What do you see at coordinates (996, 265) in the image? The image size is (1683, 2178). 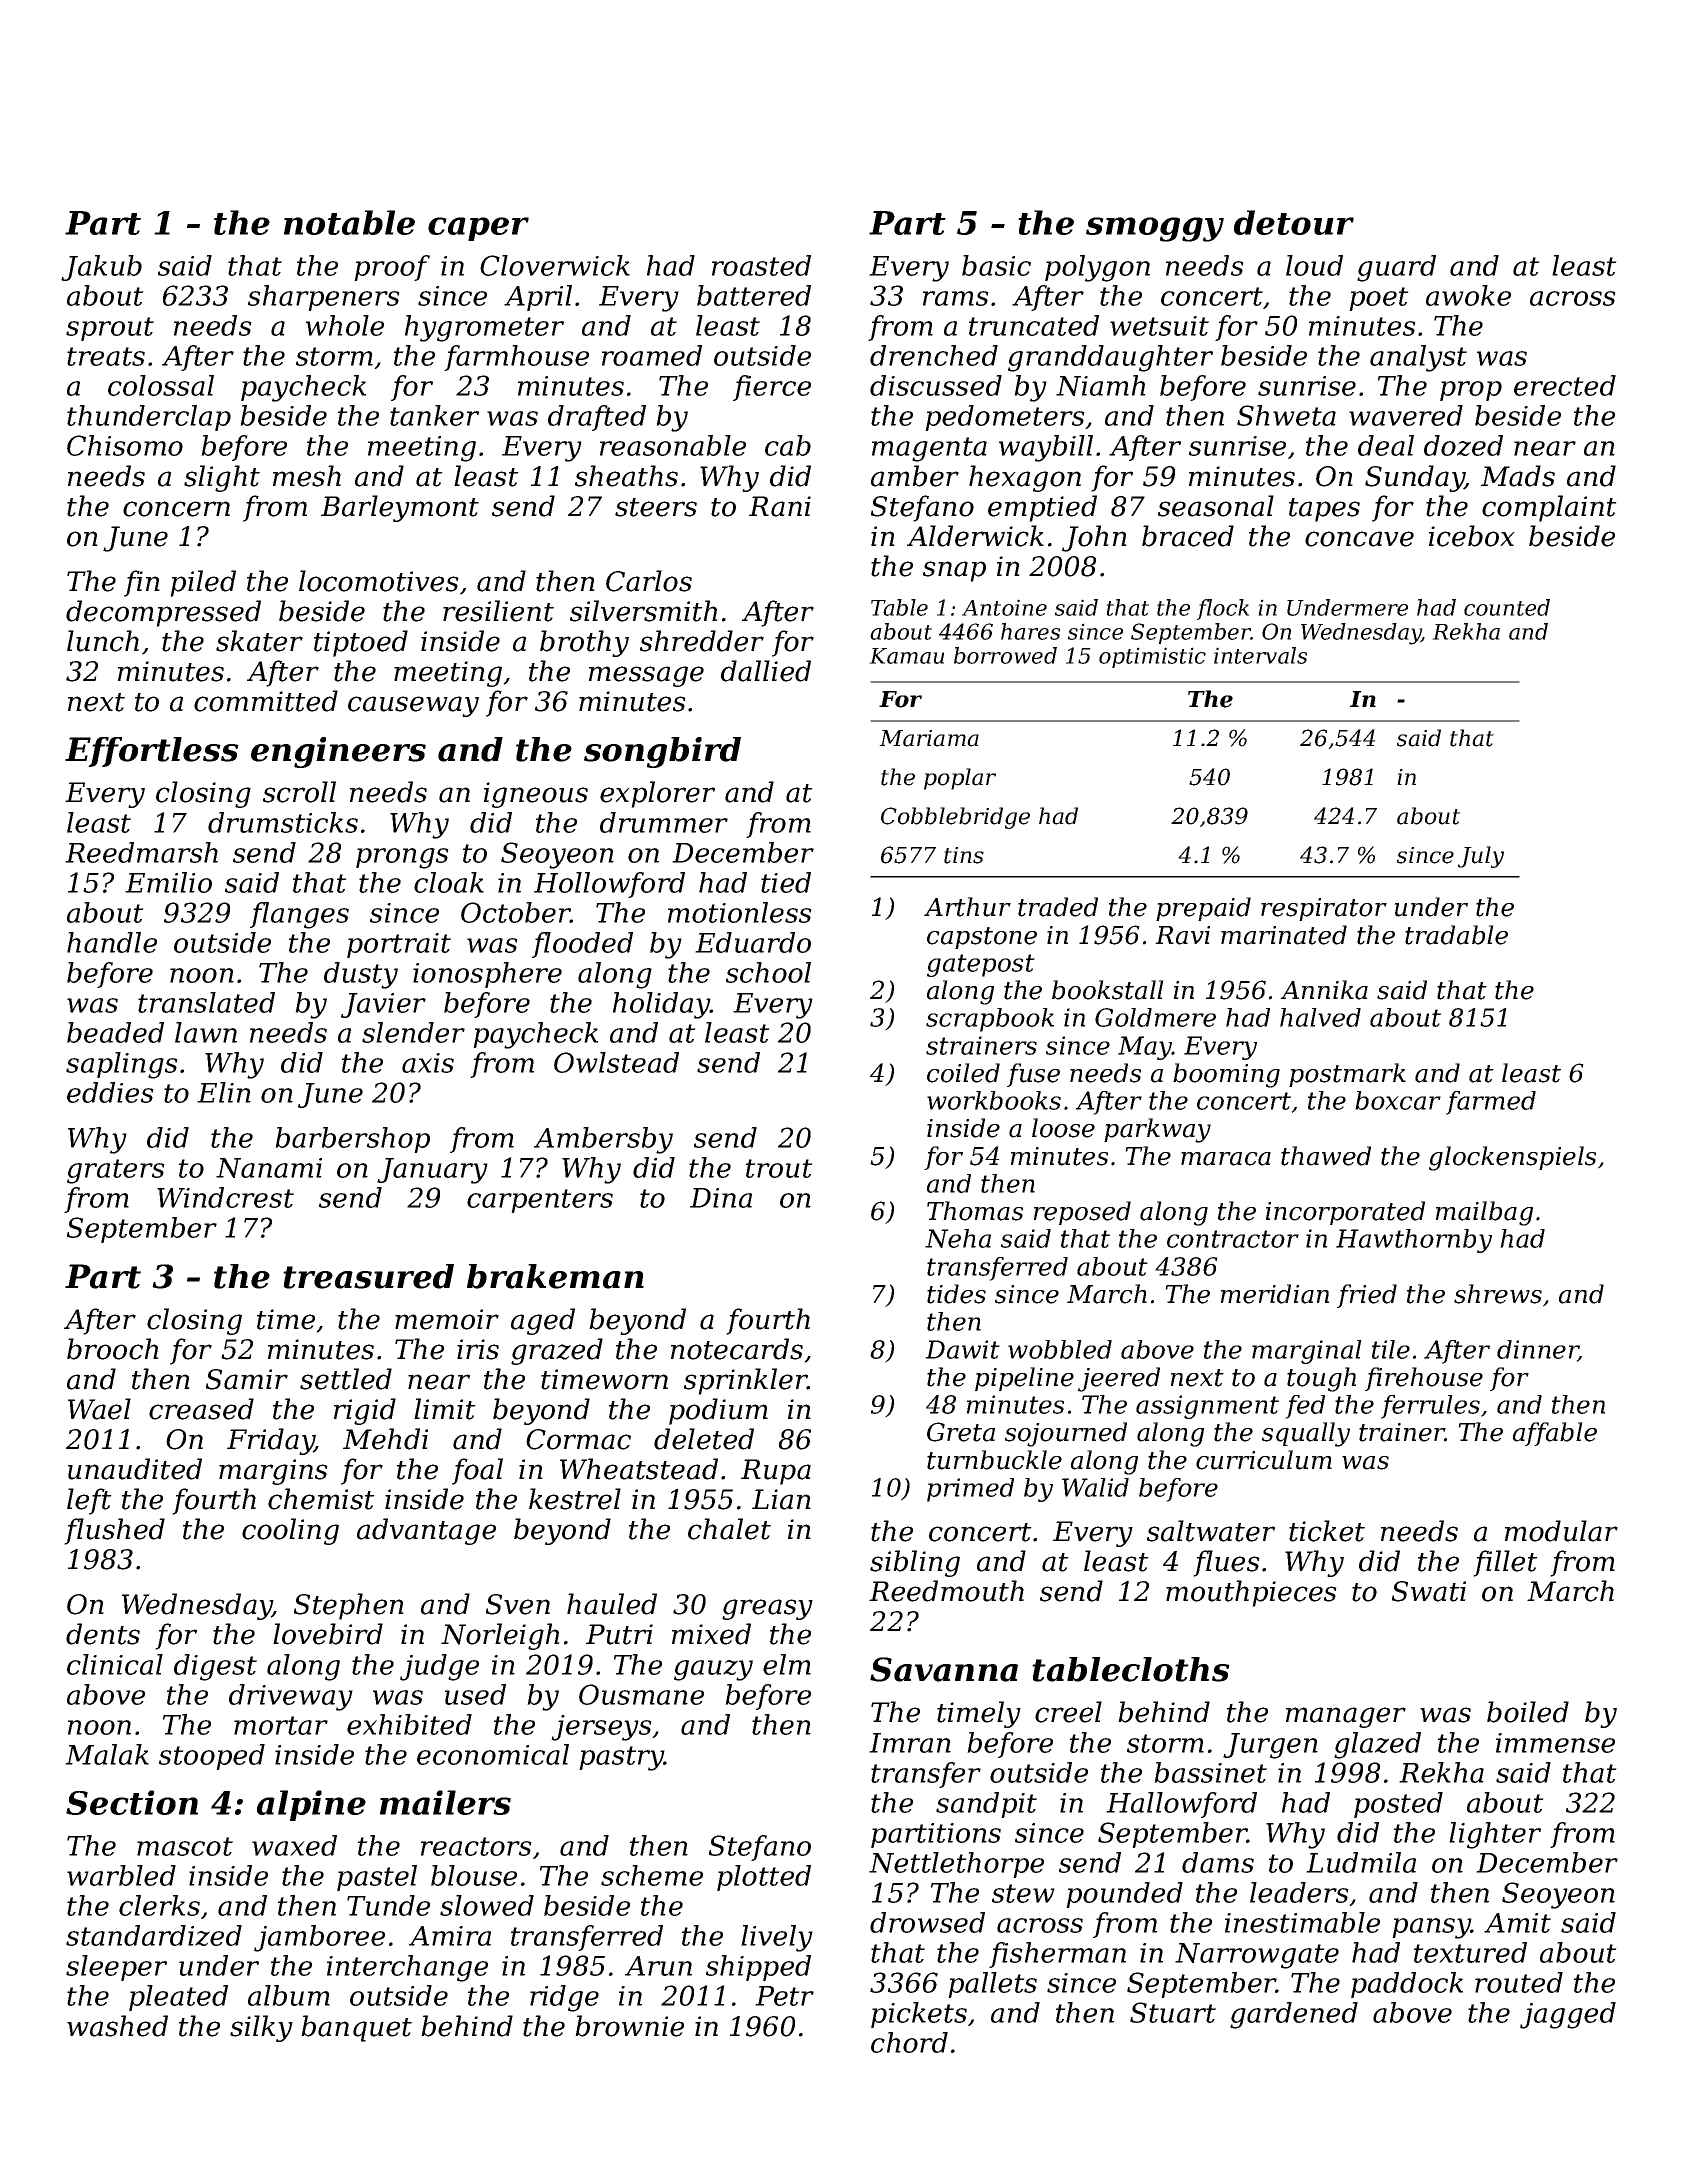 I see `basic` at bounding box center [996, 265].
